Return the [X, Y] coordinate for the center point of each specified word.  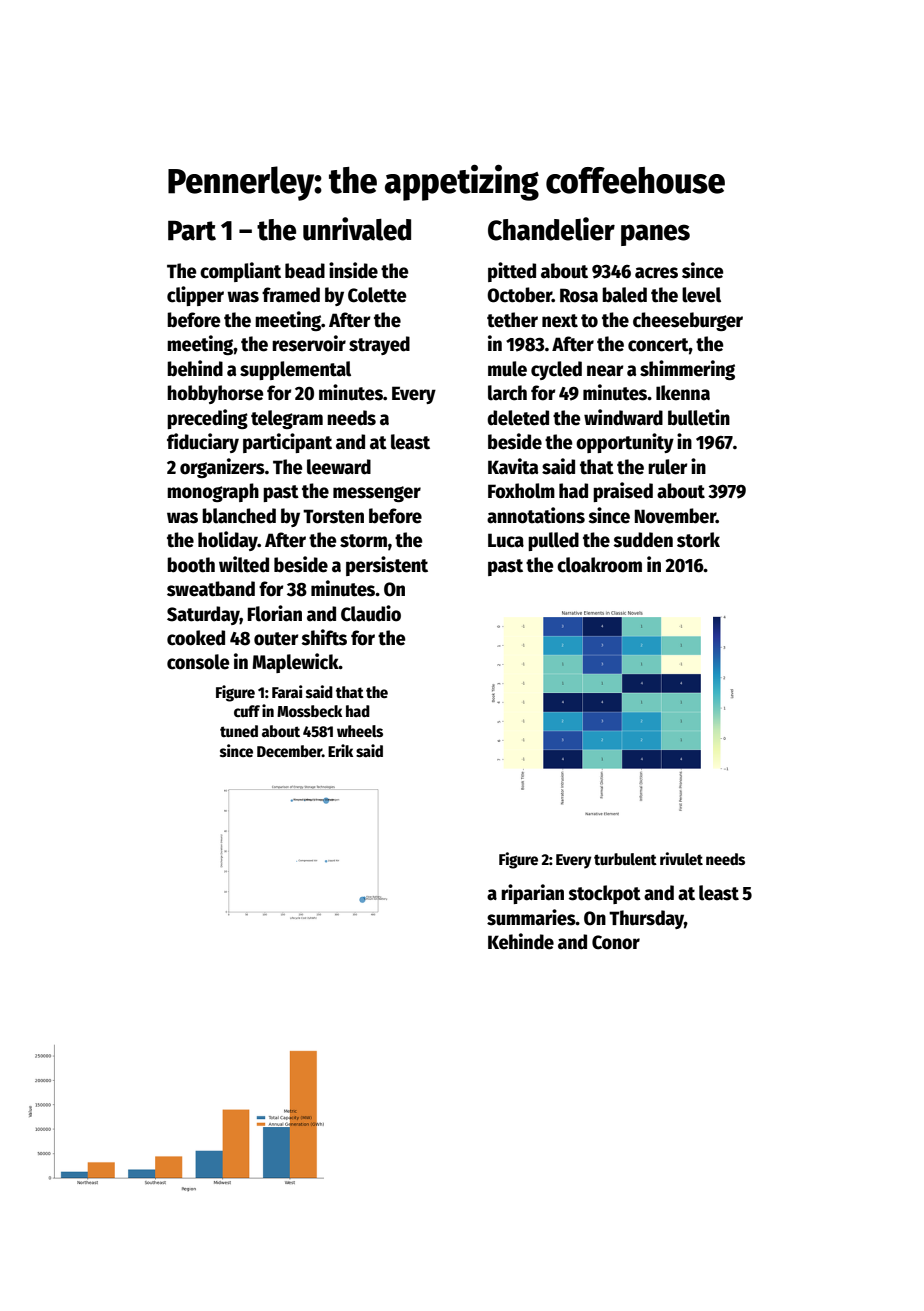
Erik [340, 750]
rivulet [681, 858]
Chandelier [551, 229]
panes [655, 235]
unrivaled [357, 229]
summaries [531, 917]
